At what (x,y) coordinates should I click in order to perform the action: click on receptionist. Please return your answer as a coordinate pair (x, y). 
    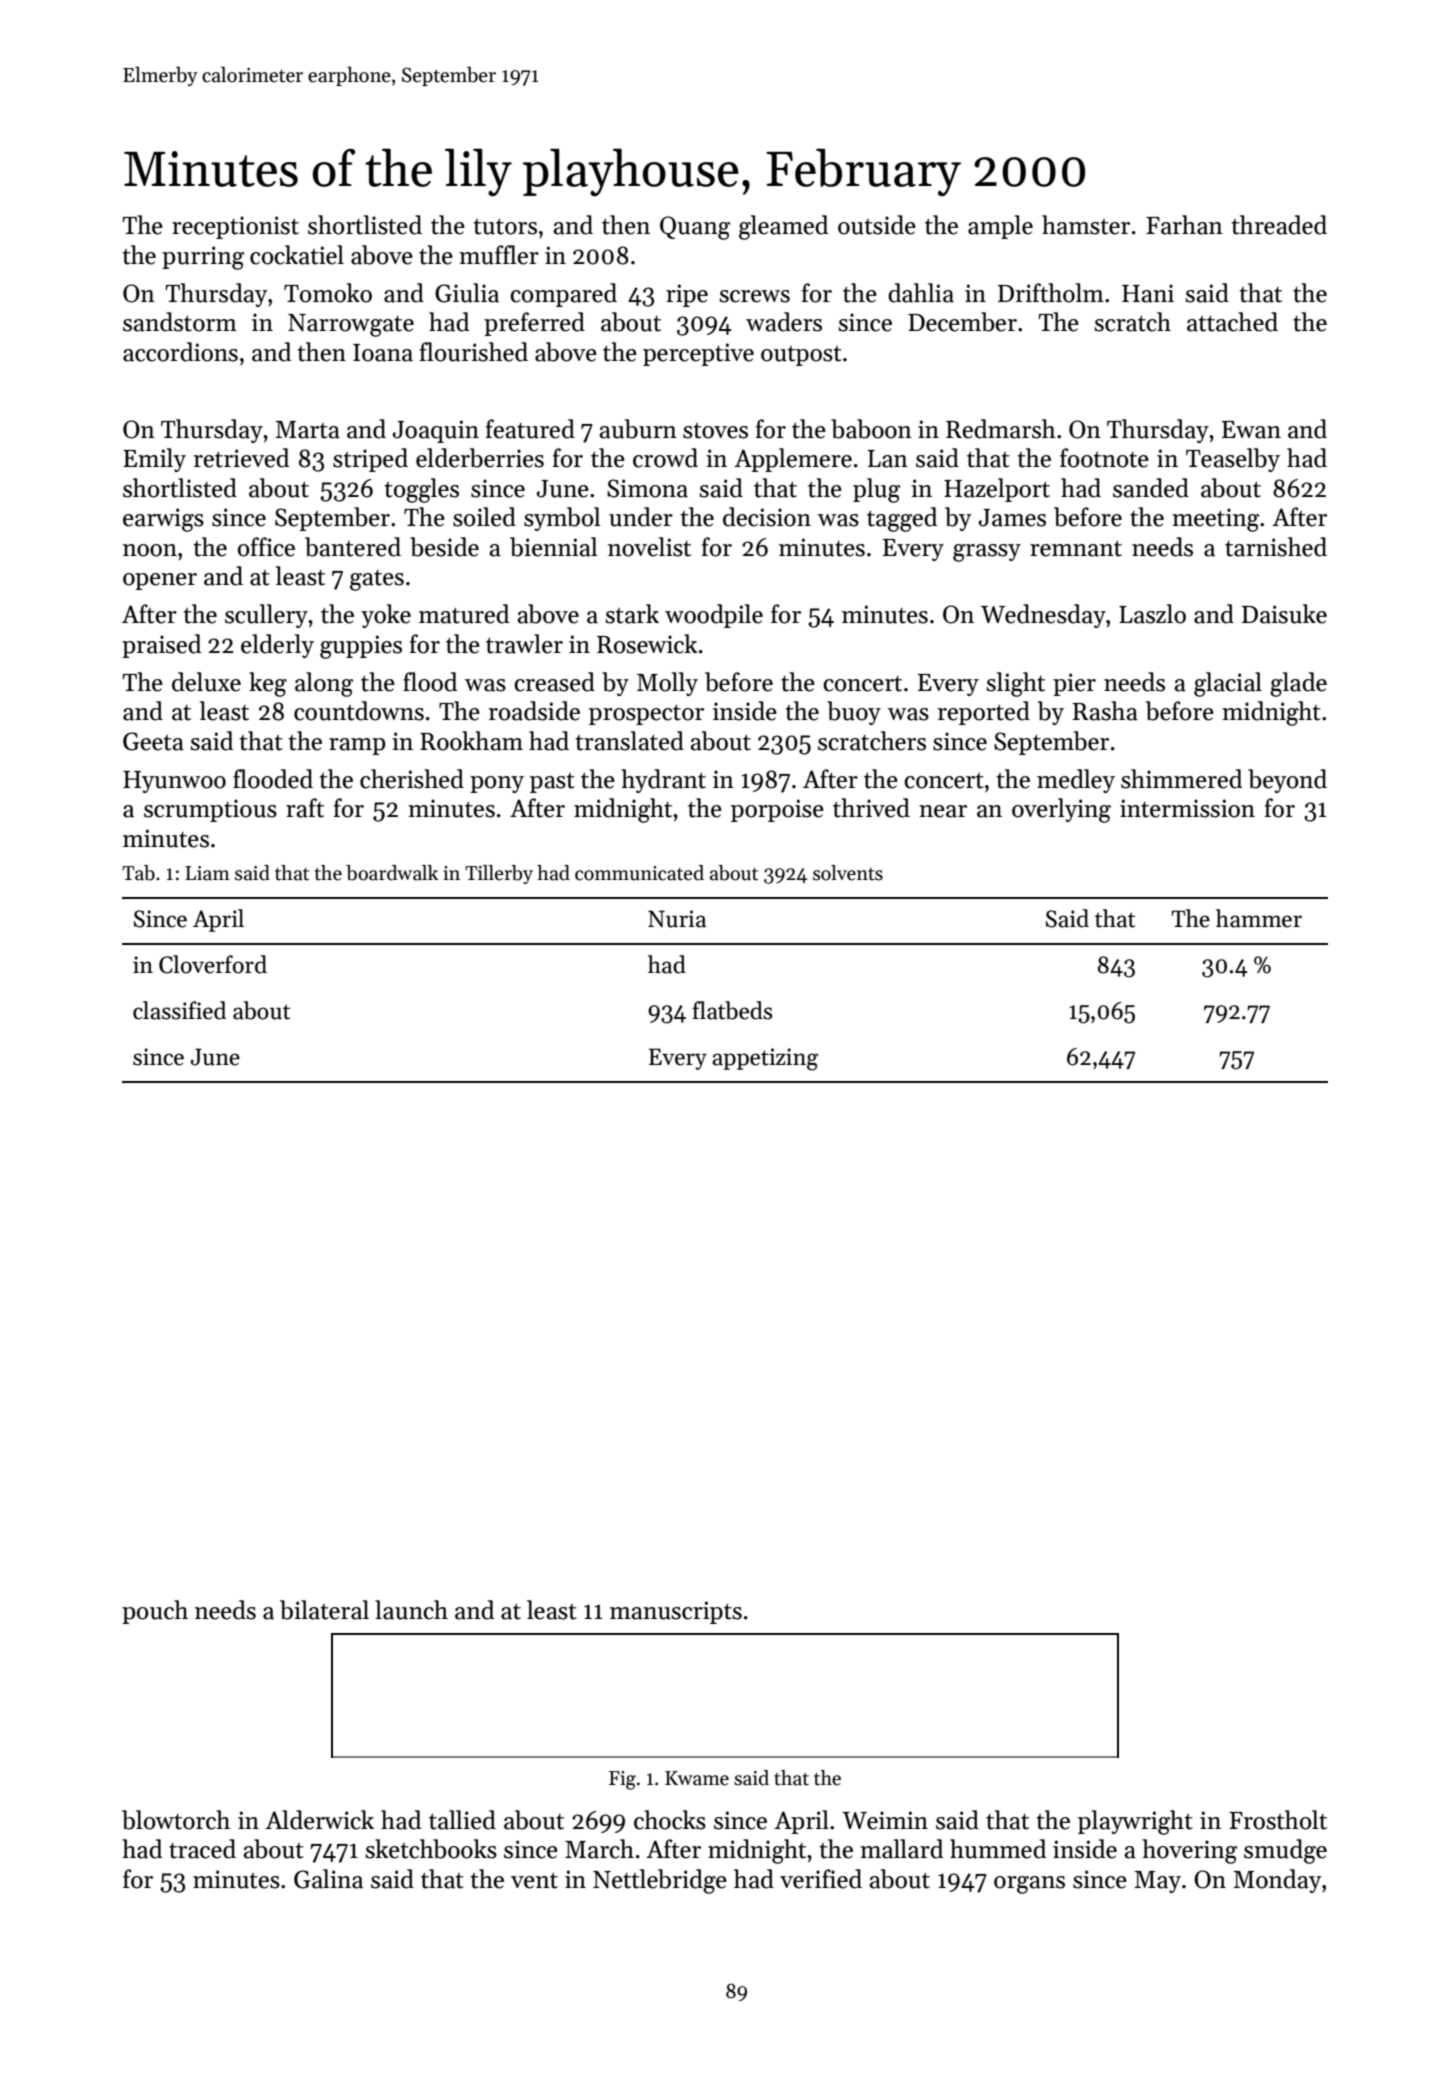
    Looking at the image, I should click on (235, 227).
